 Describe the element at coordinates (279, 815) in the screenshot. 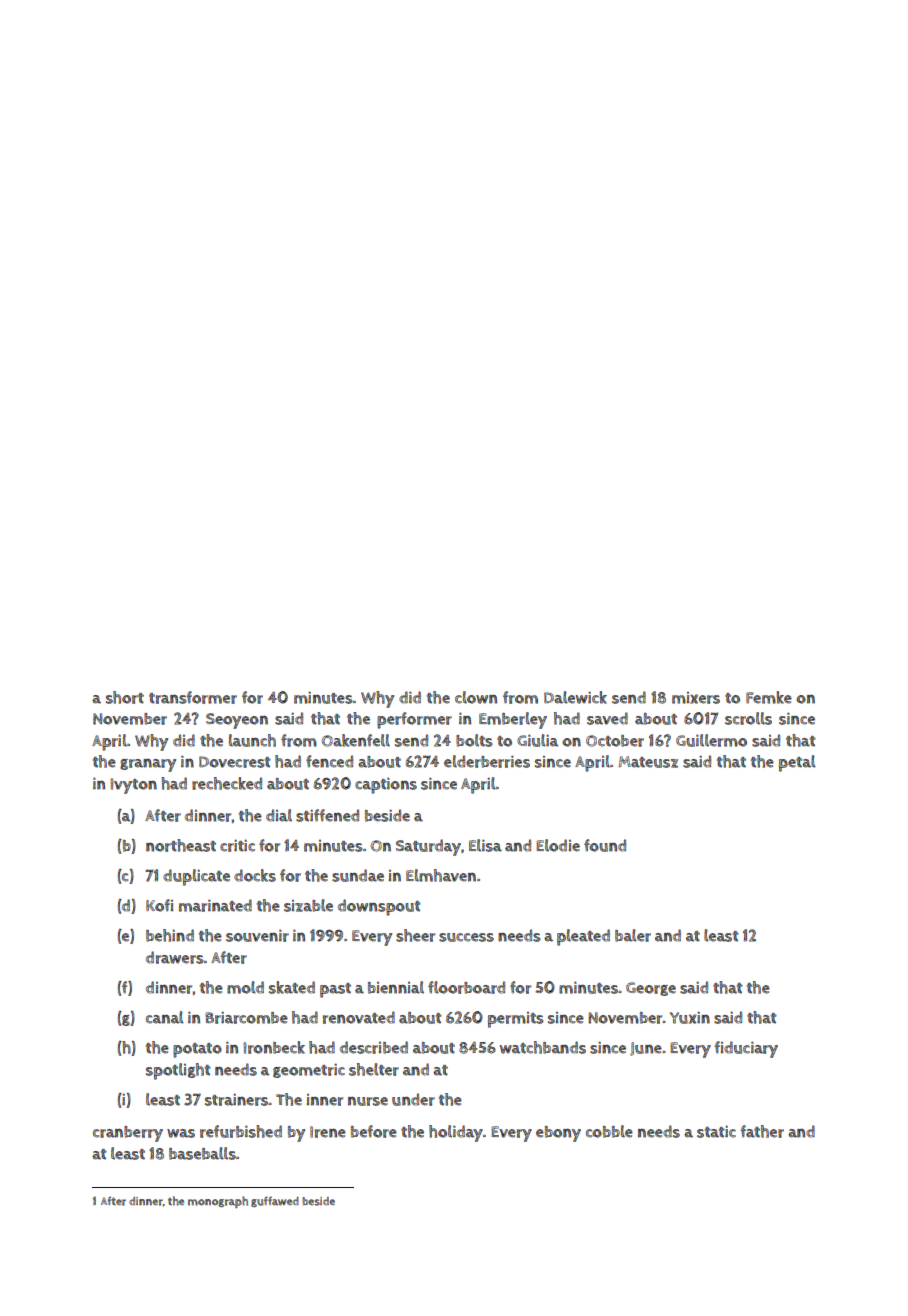

I see `dial` at that location.
